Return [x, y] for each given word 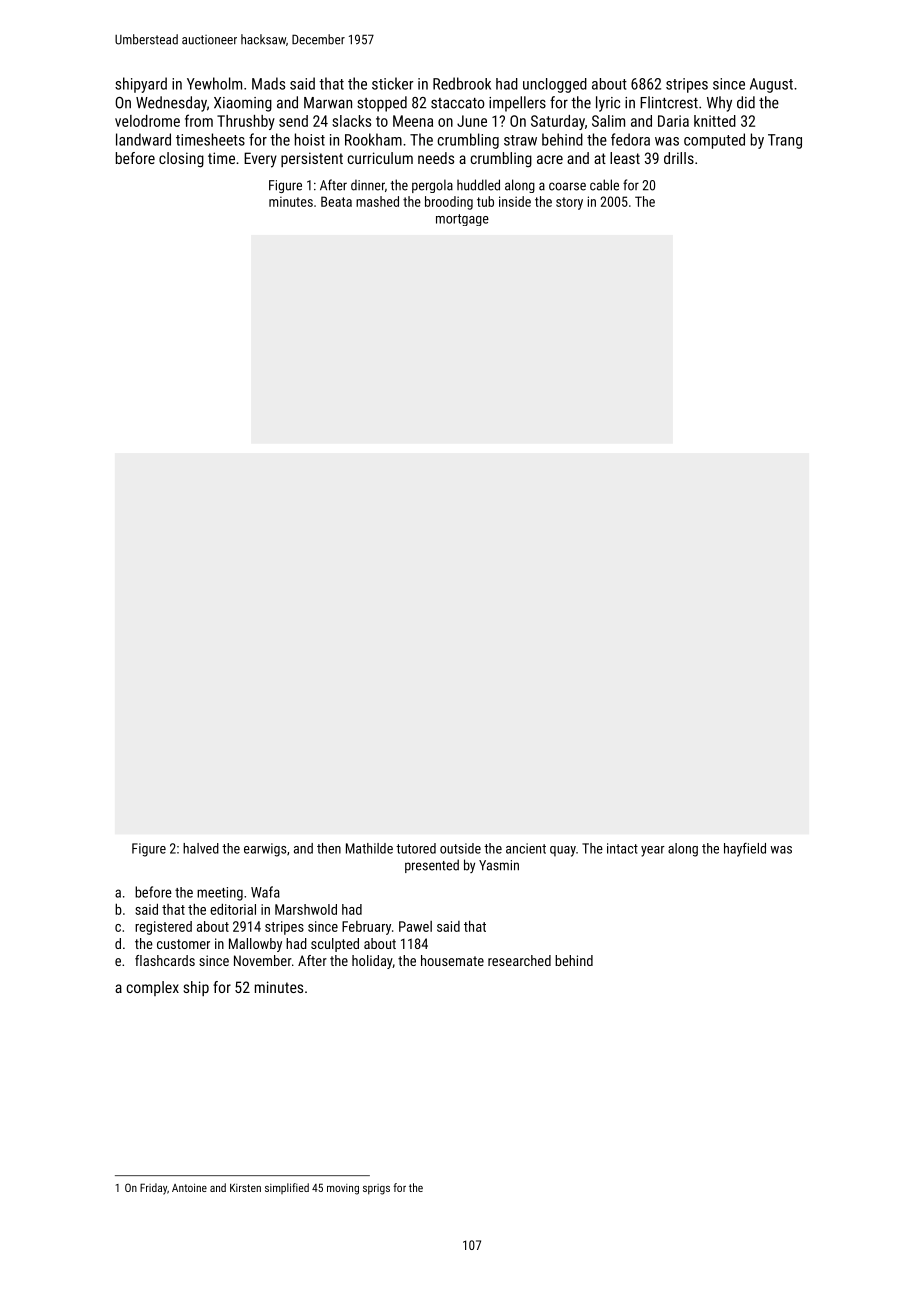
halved [201, 848]
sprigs [376, 1189]
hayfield [745, 850]
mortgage [462, 220]
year [653, 851]
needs [436, 158]
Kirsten [245, 1187]
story [569, 203]
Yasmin [499, 865]
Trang [785, 141]
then [329, 848]
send [293, 121]
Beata [336, 201]
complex [153, 988]
